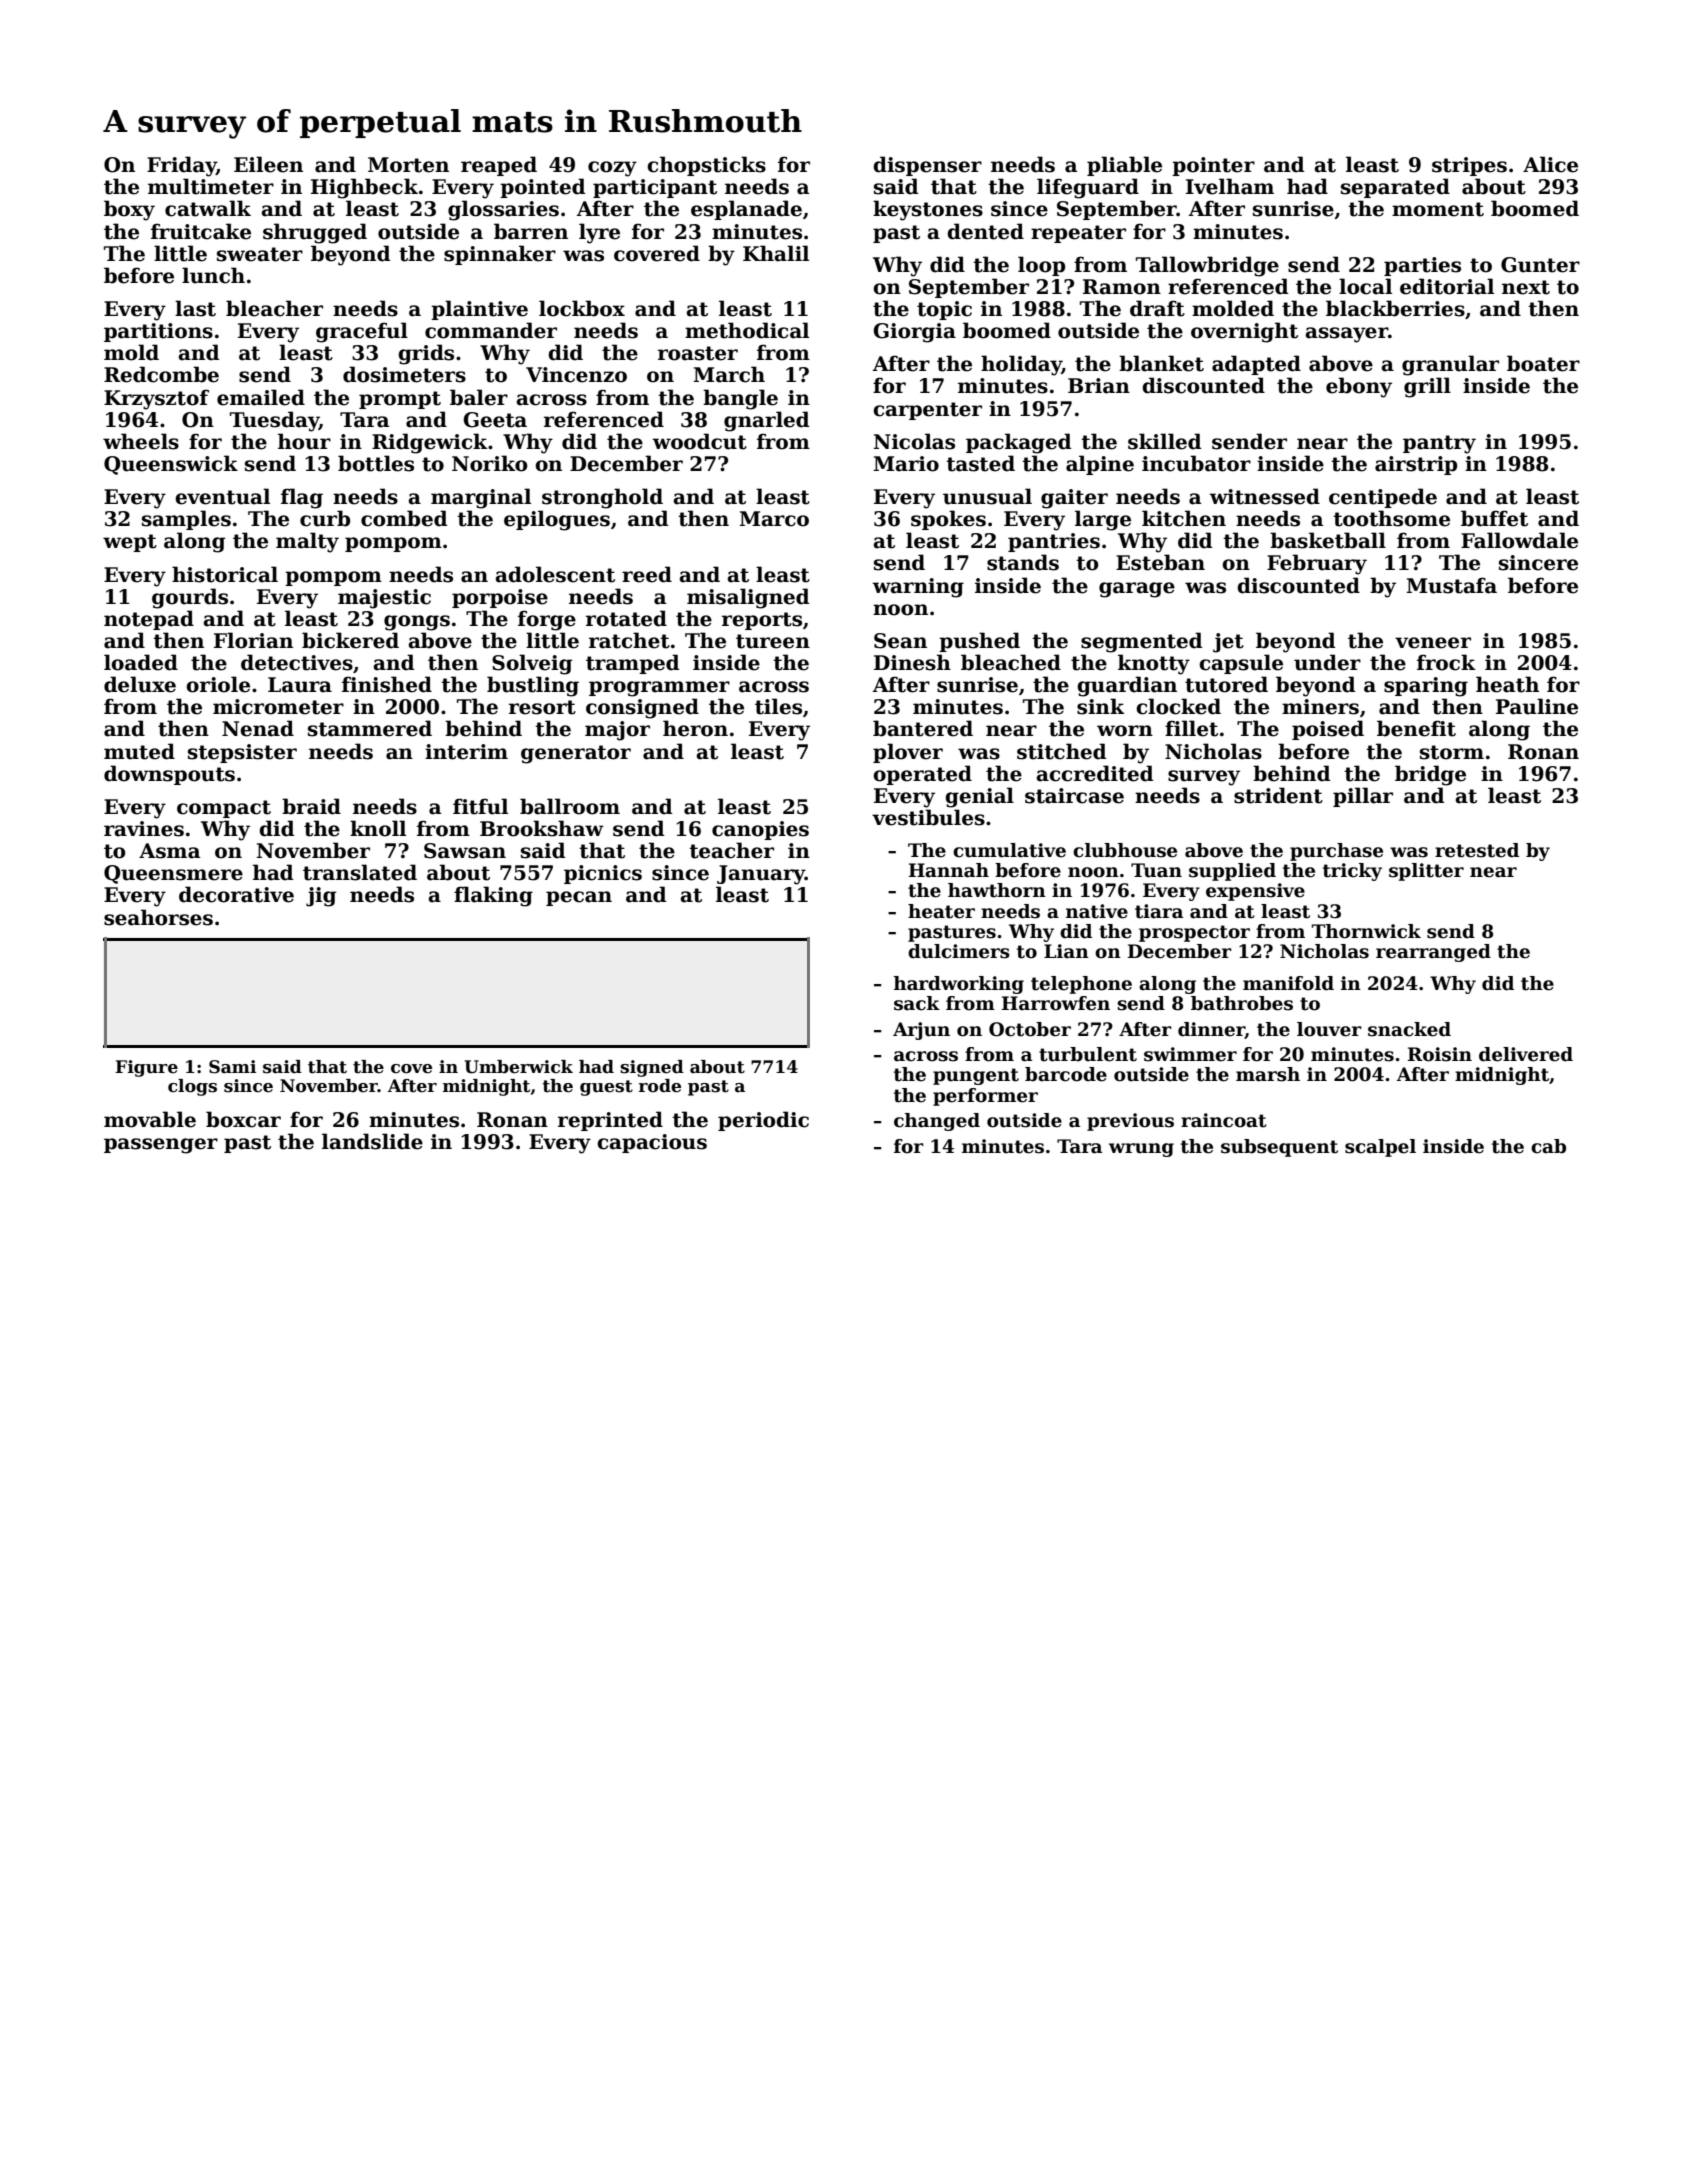 This screenshot has height=2178, width=1683. I want to click on interim, so click(466, 752).
